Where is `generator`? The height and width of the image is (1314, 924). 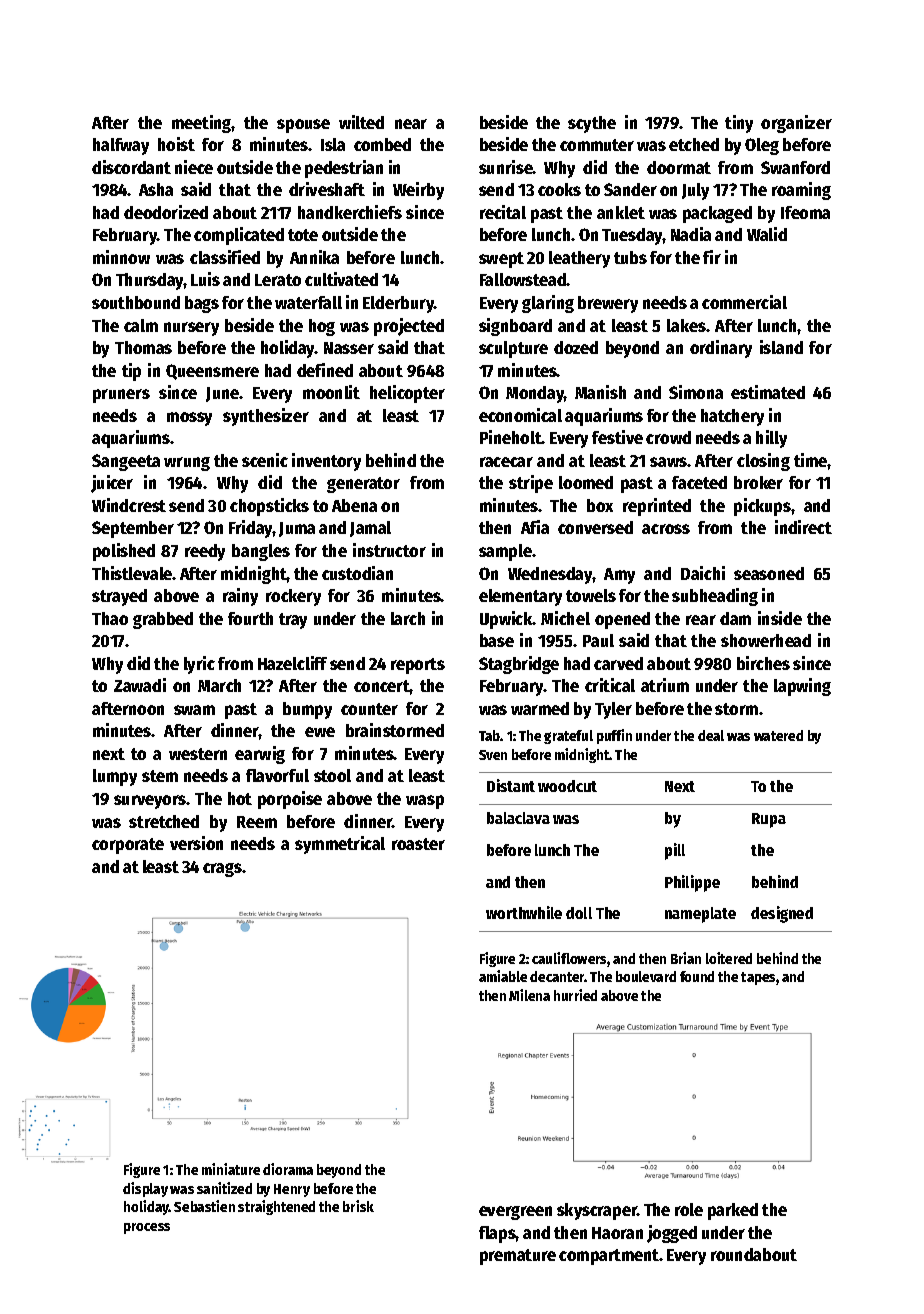 generator is located at coordinates (363, 485).
